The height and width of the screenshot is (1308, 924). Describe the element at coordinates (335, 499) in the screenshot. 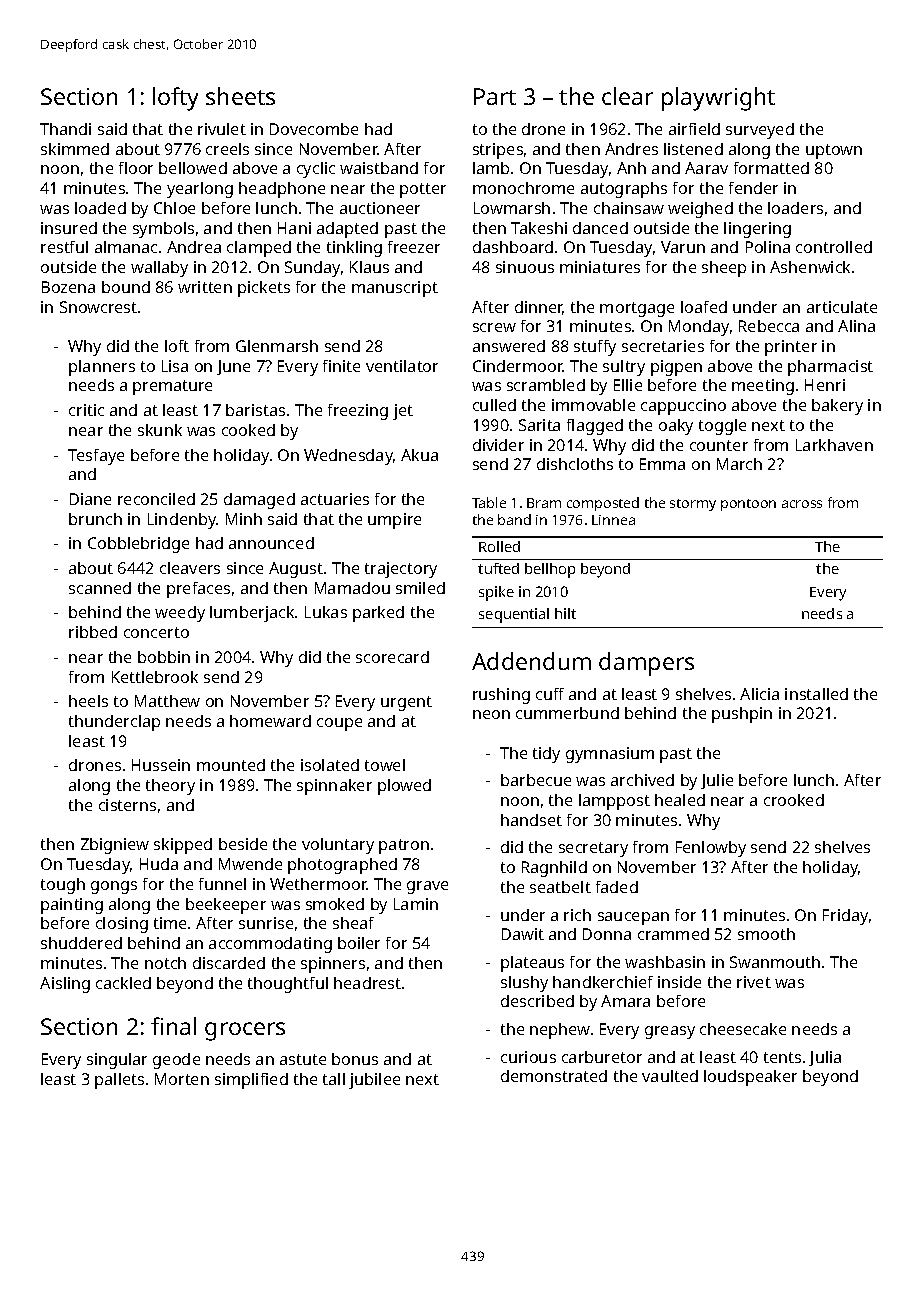

I see `actuaries` at that location.
